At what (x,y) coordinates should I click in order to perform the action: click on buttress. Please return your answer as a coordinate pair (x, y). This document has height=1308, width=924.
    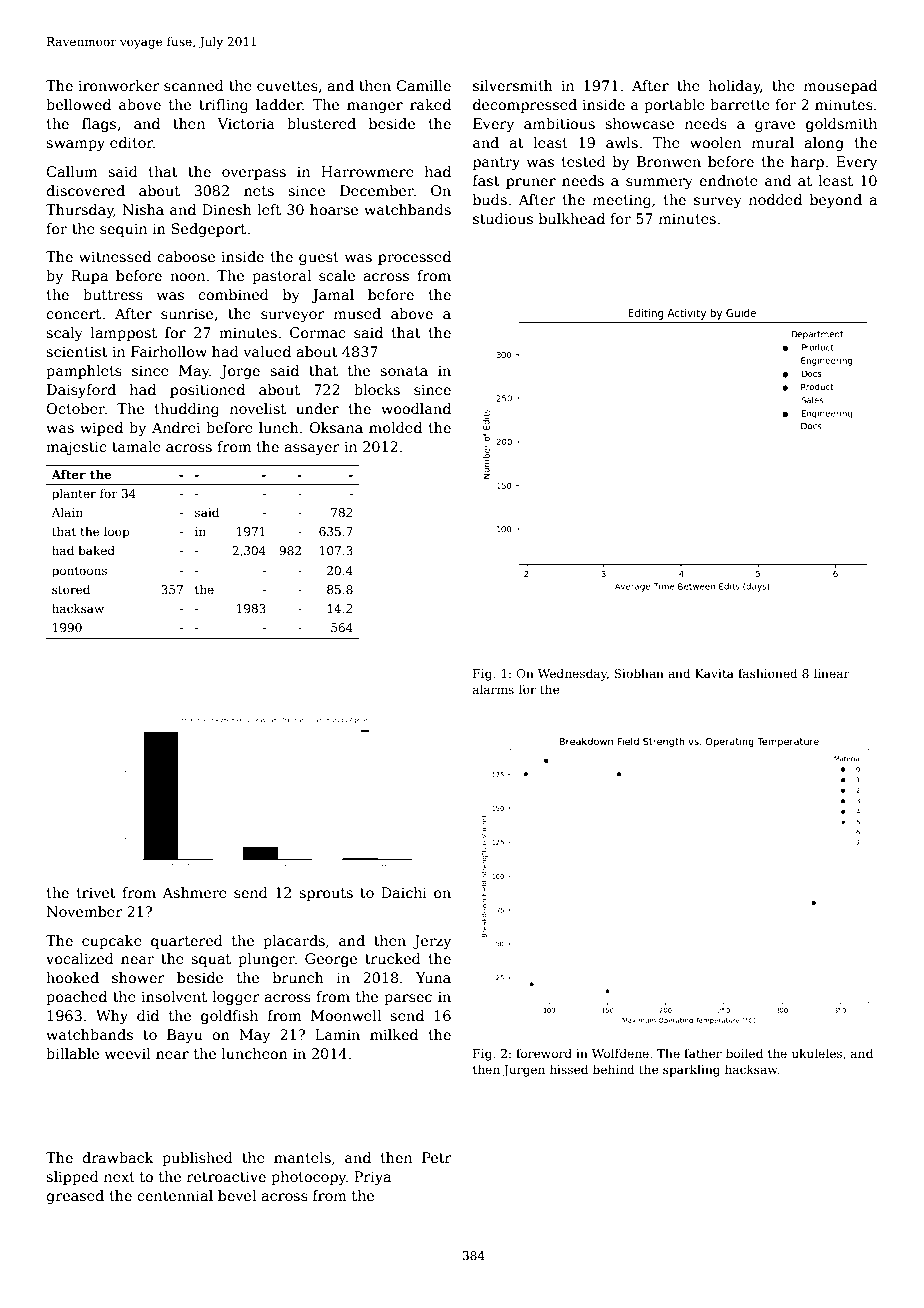
    Looking at the image, I should click on (113, 294).
